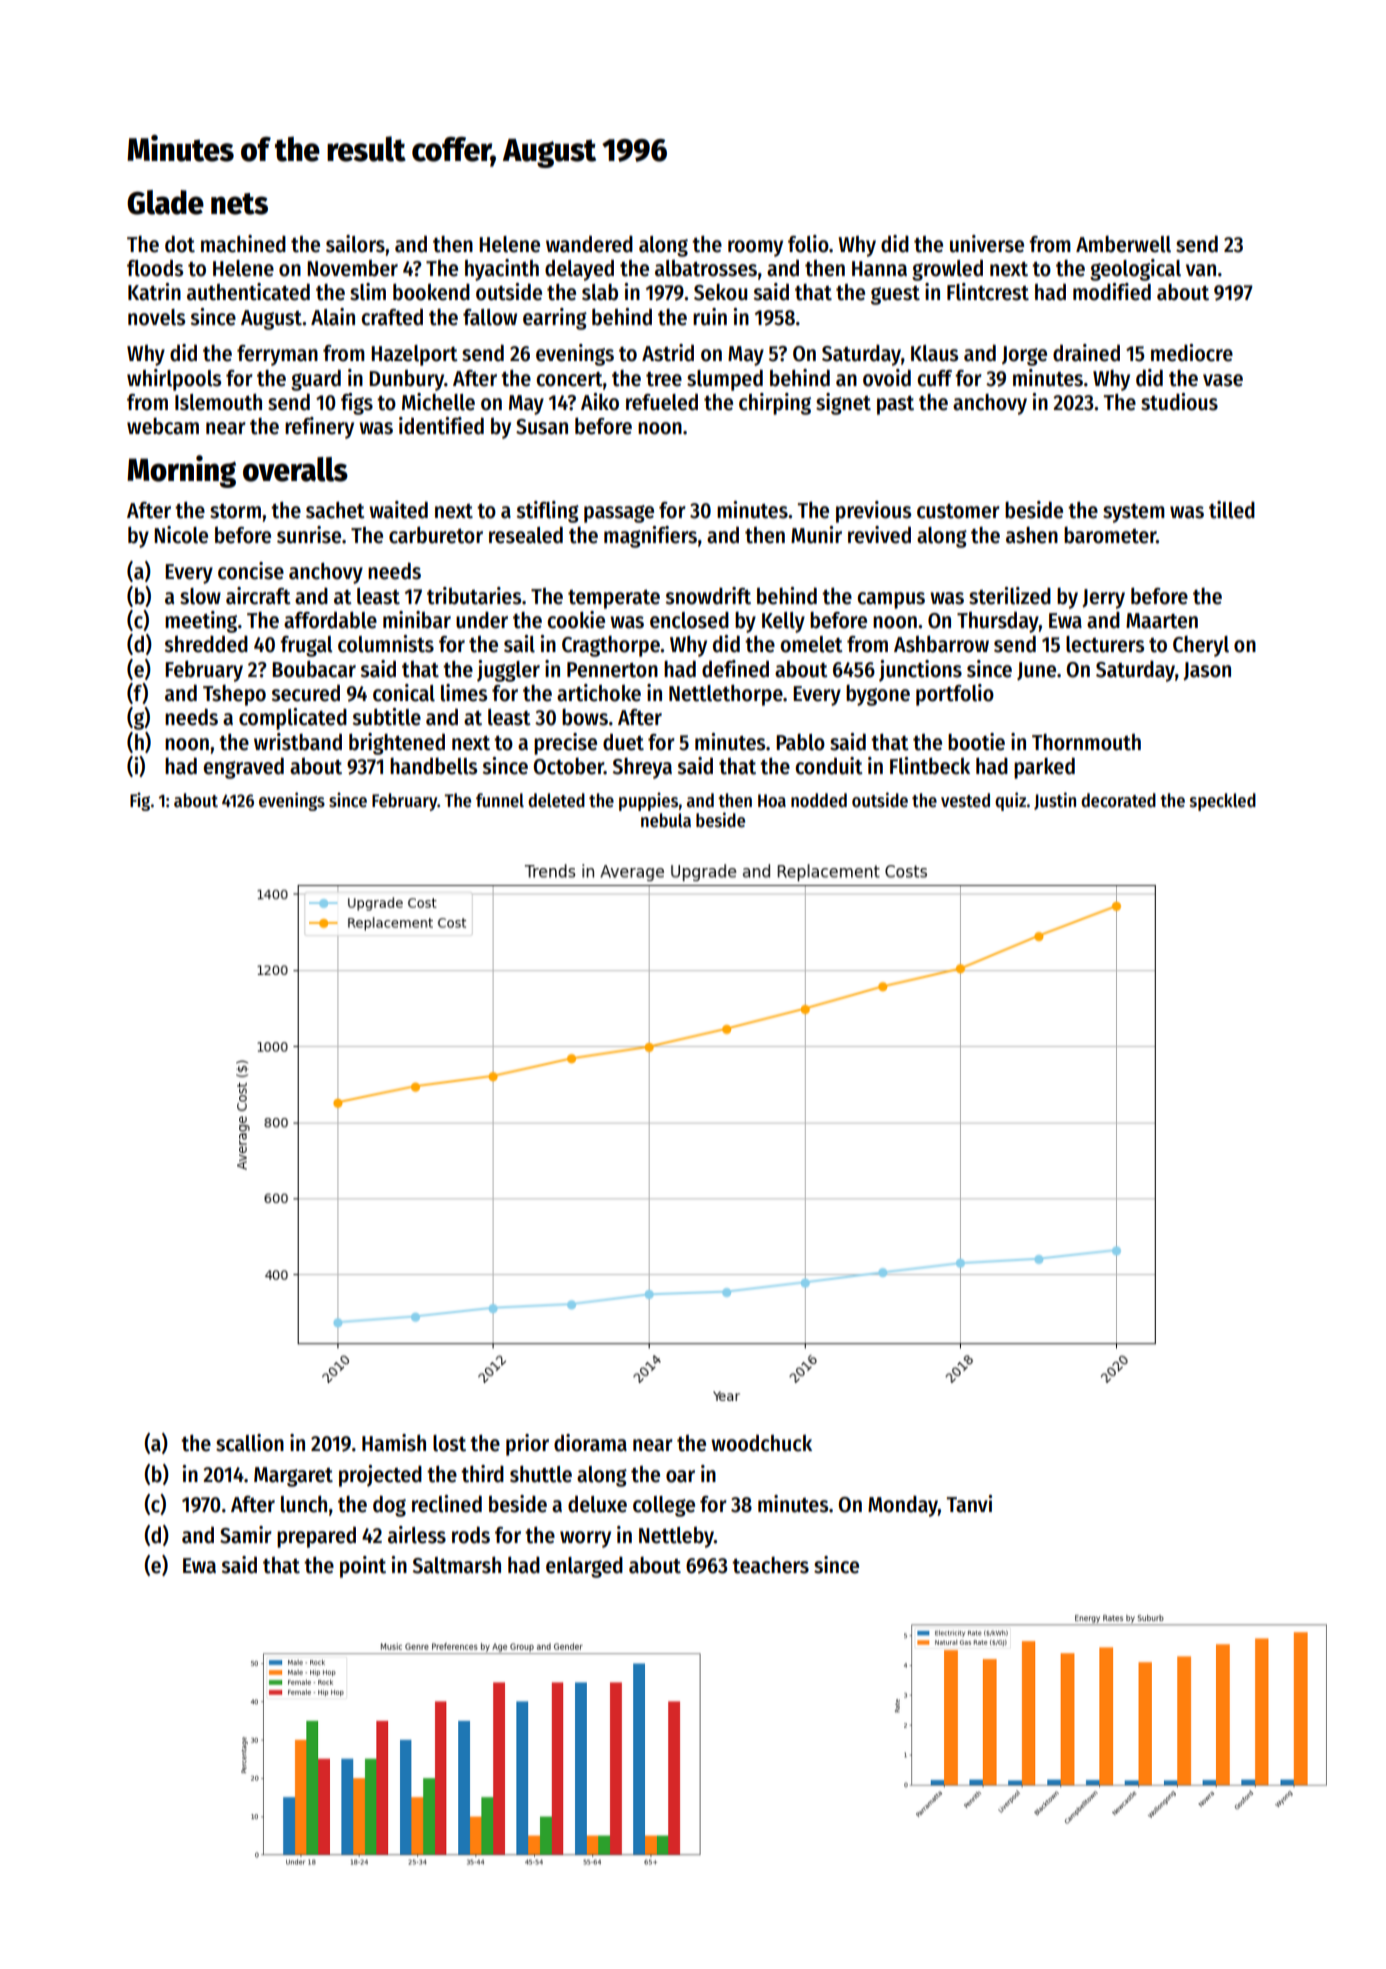 The height and width of the image is (1969, 1386). Describe the element at coordinates (1223, 802) in the image. I see `speckled` at that location.
